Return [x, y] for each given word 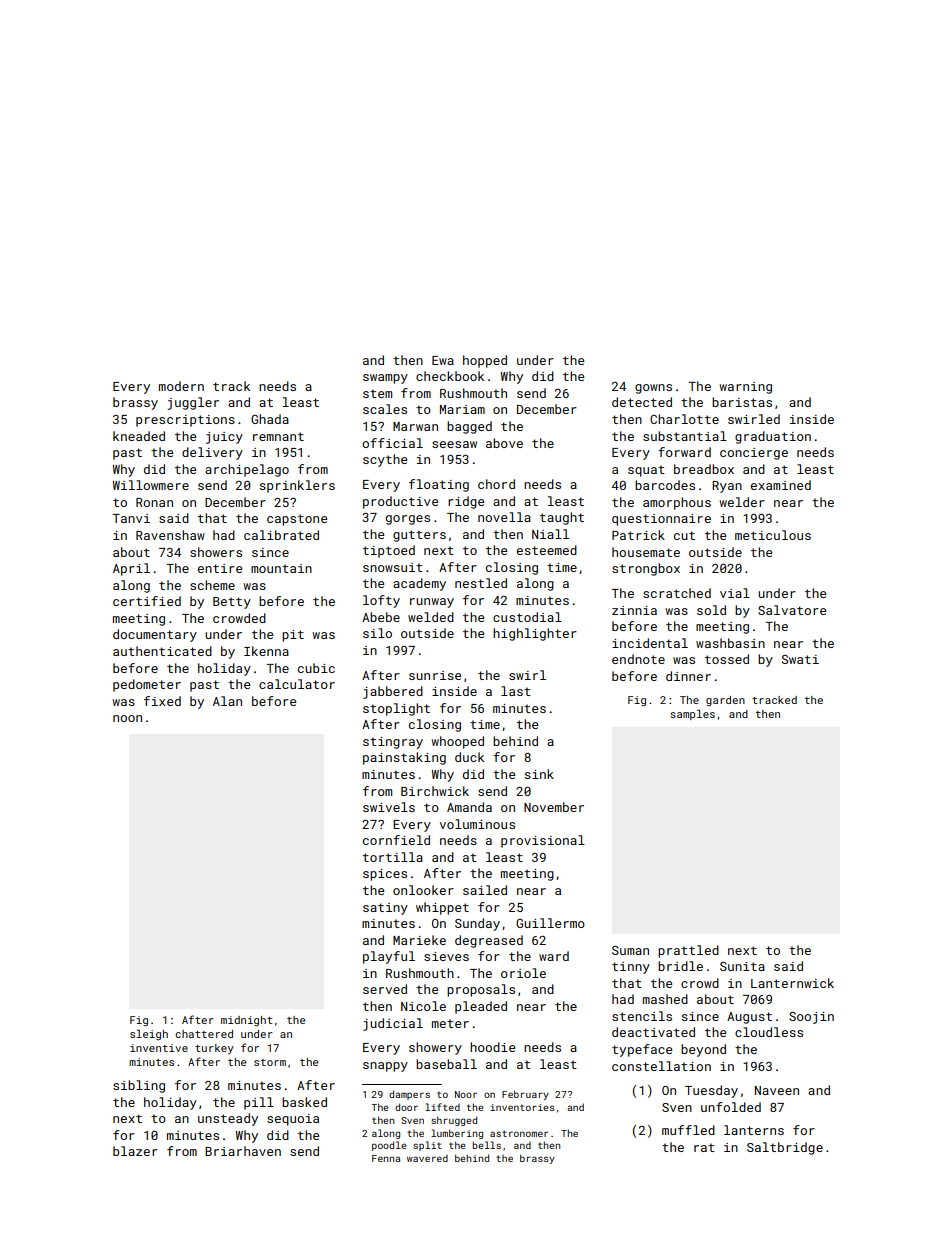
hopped [485, 361]
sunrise [435, 675]
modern [181, 386]
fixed [162, 701]
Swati [800, 659]
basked [304, 1102]
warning [745, 388]
